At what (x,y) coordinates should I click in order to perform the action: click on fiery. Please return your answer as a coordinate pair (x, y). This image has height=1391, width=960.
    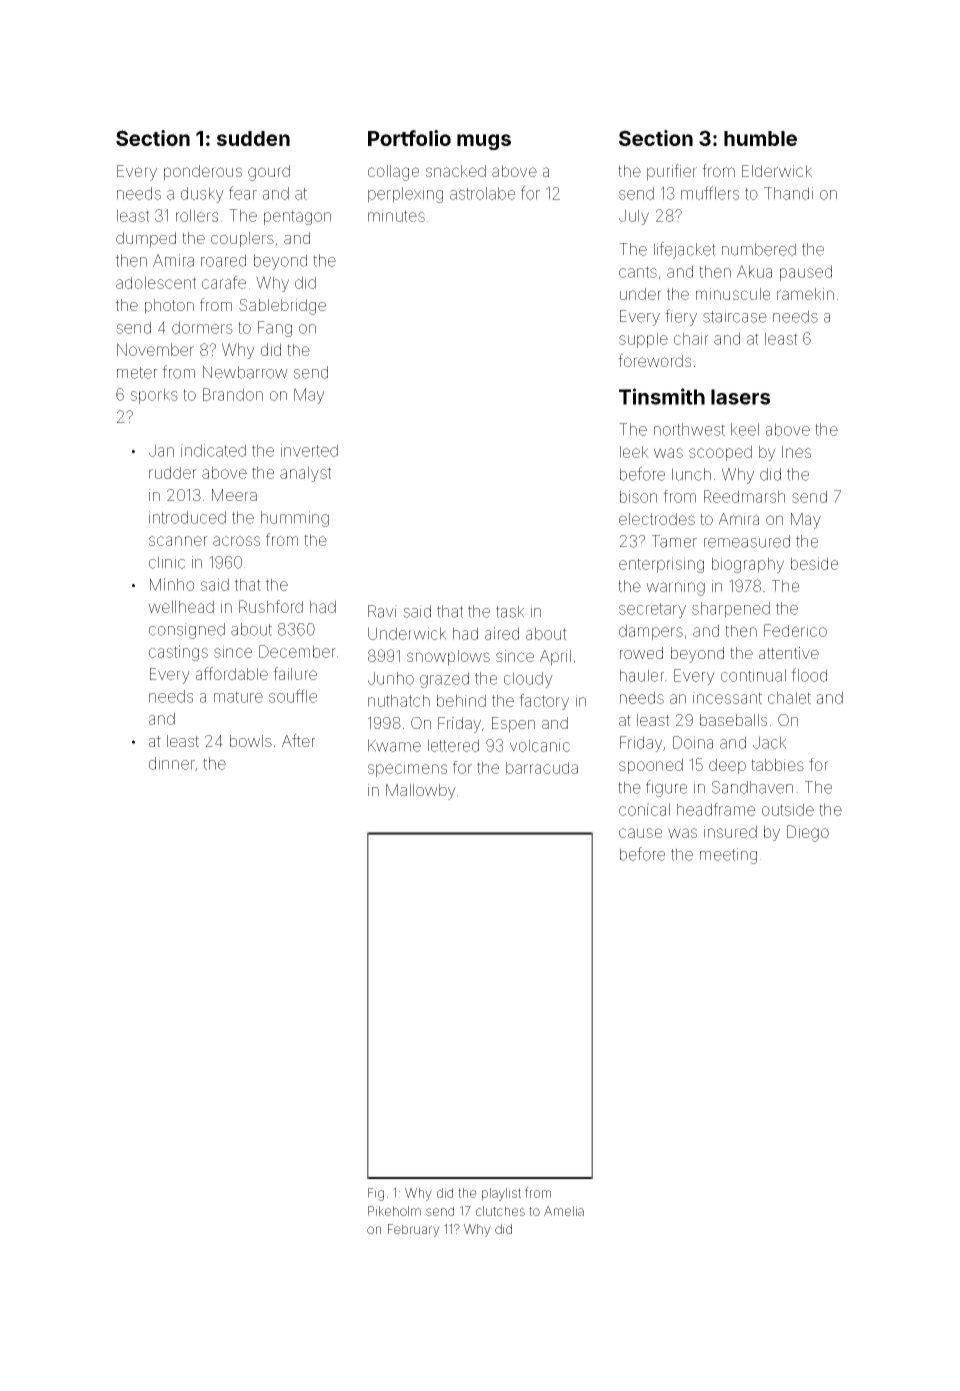
    Looking at the image, I should click on (681, 317).
